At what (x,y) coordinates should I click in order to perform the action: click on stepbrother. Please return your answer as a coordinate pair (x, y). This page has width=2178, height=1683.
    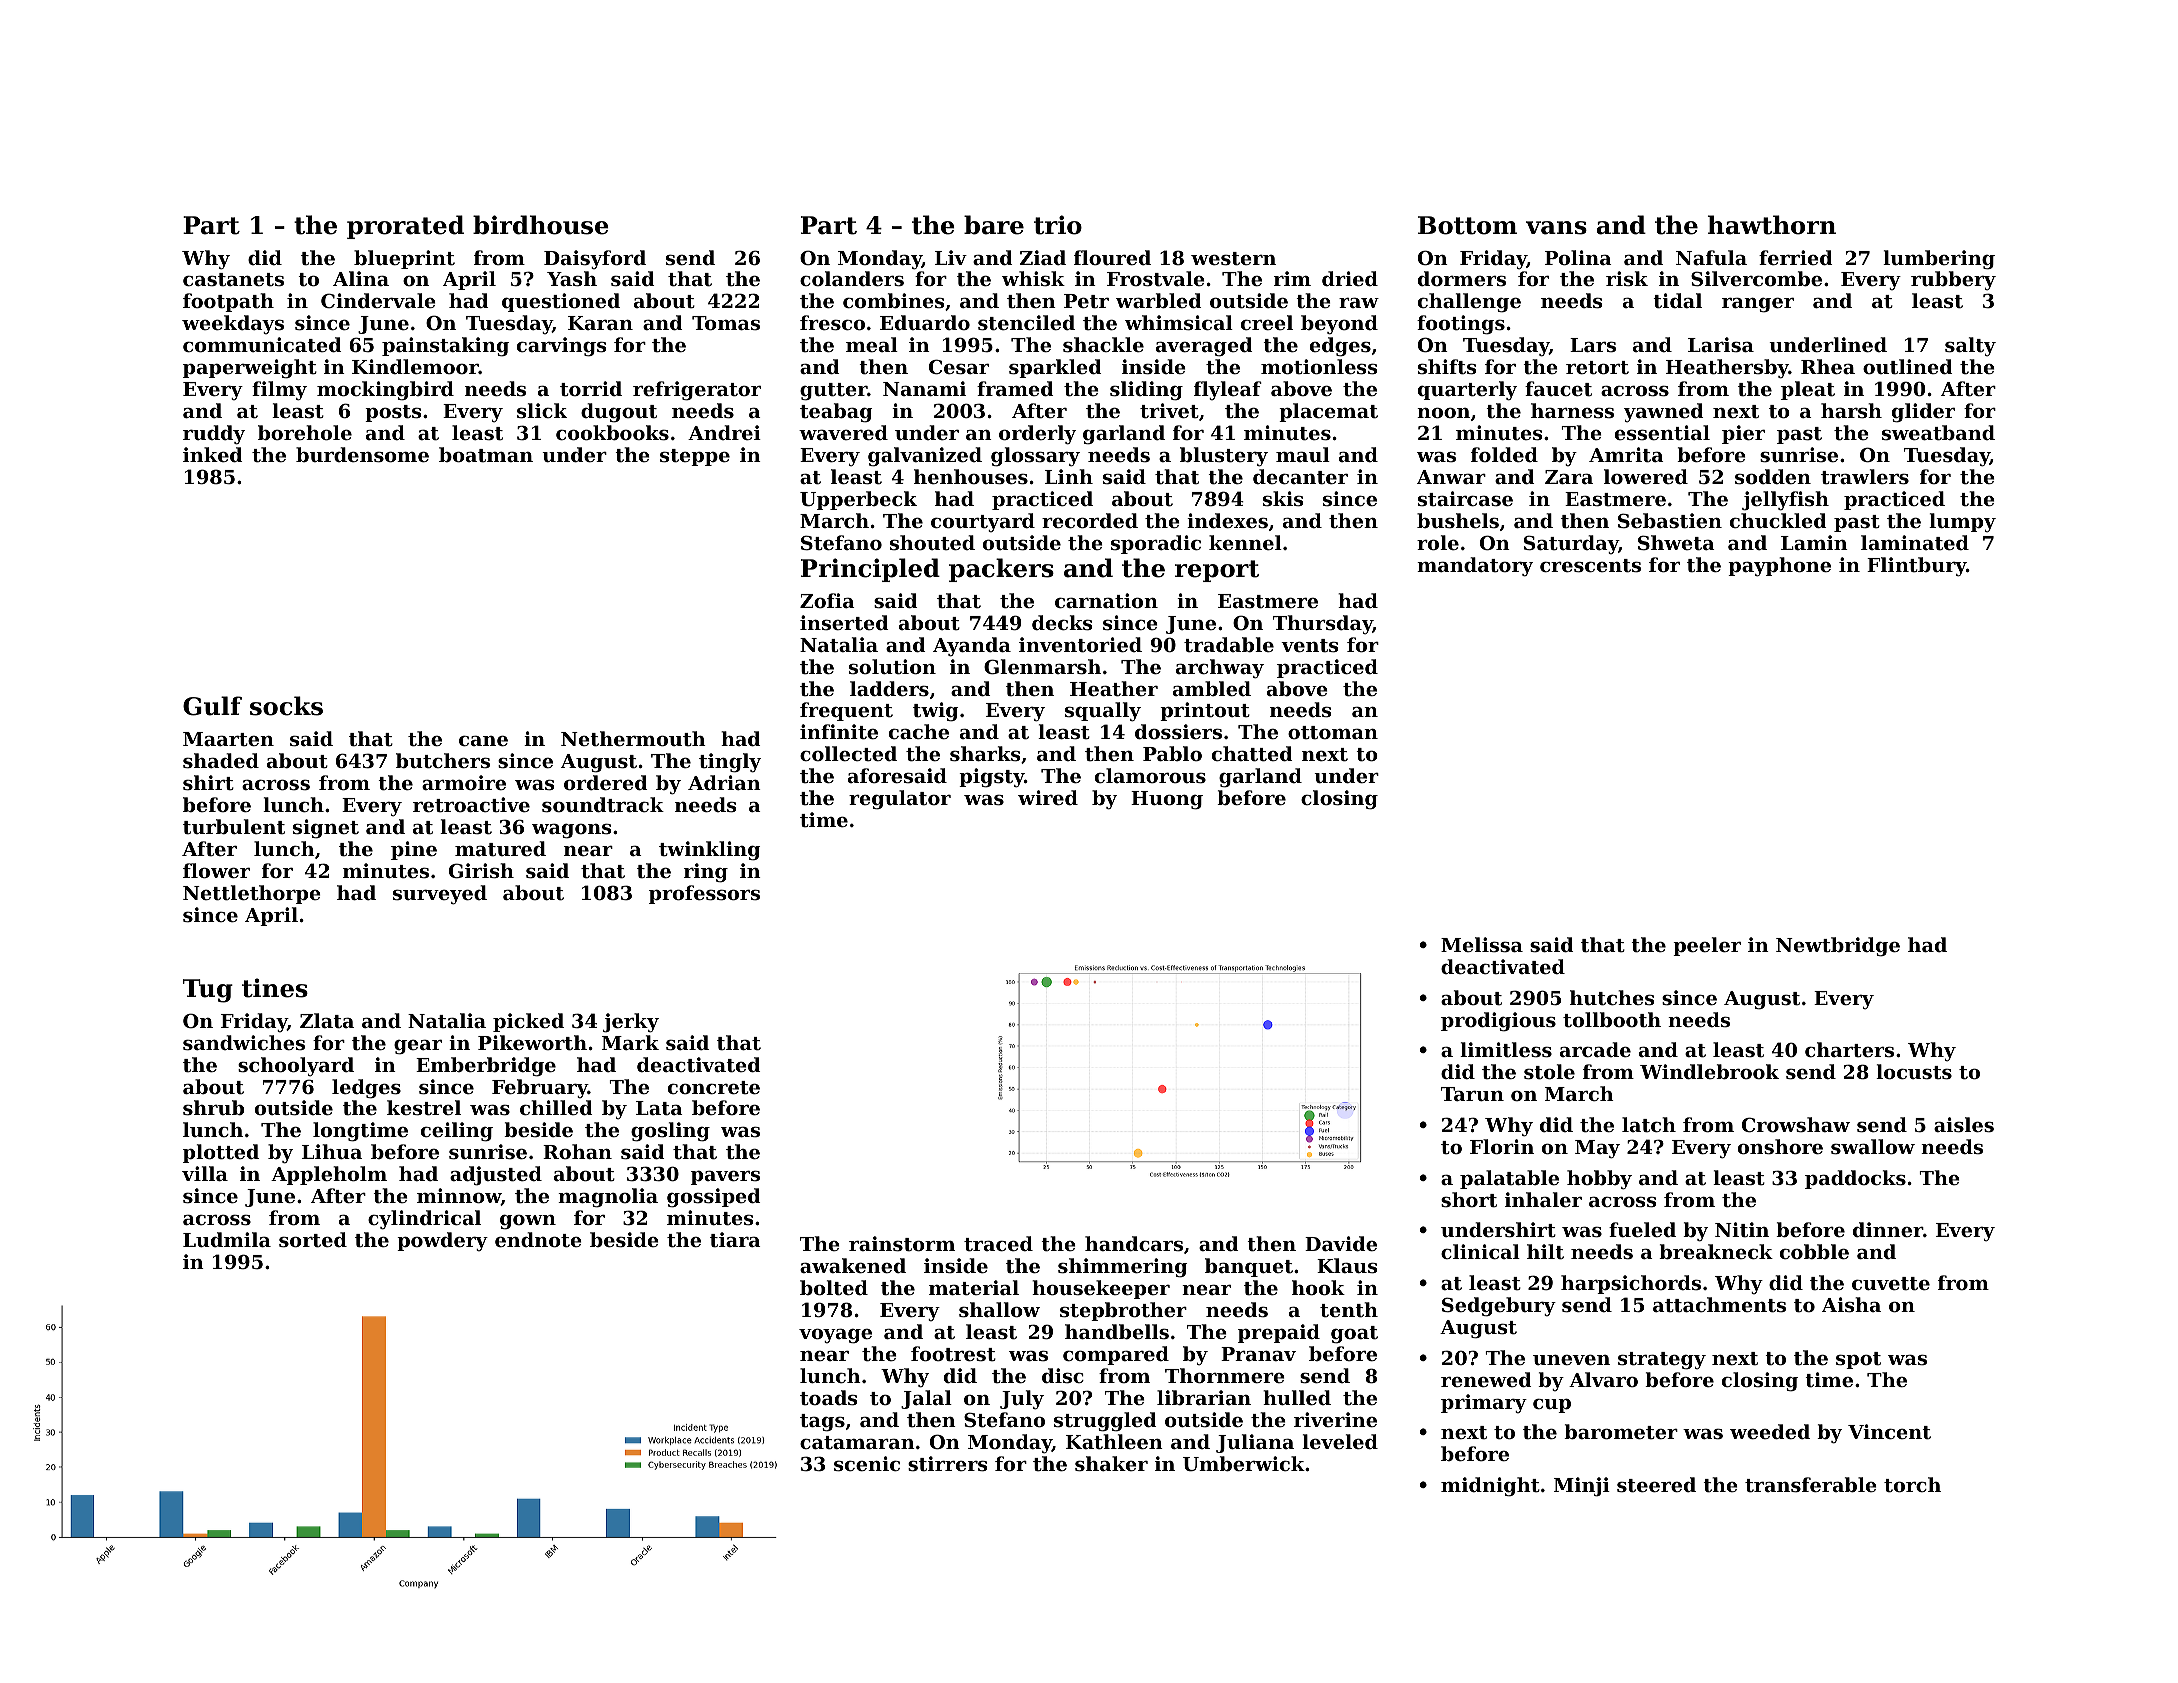
    Looking at the image, I should click on (1123, 1311).
